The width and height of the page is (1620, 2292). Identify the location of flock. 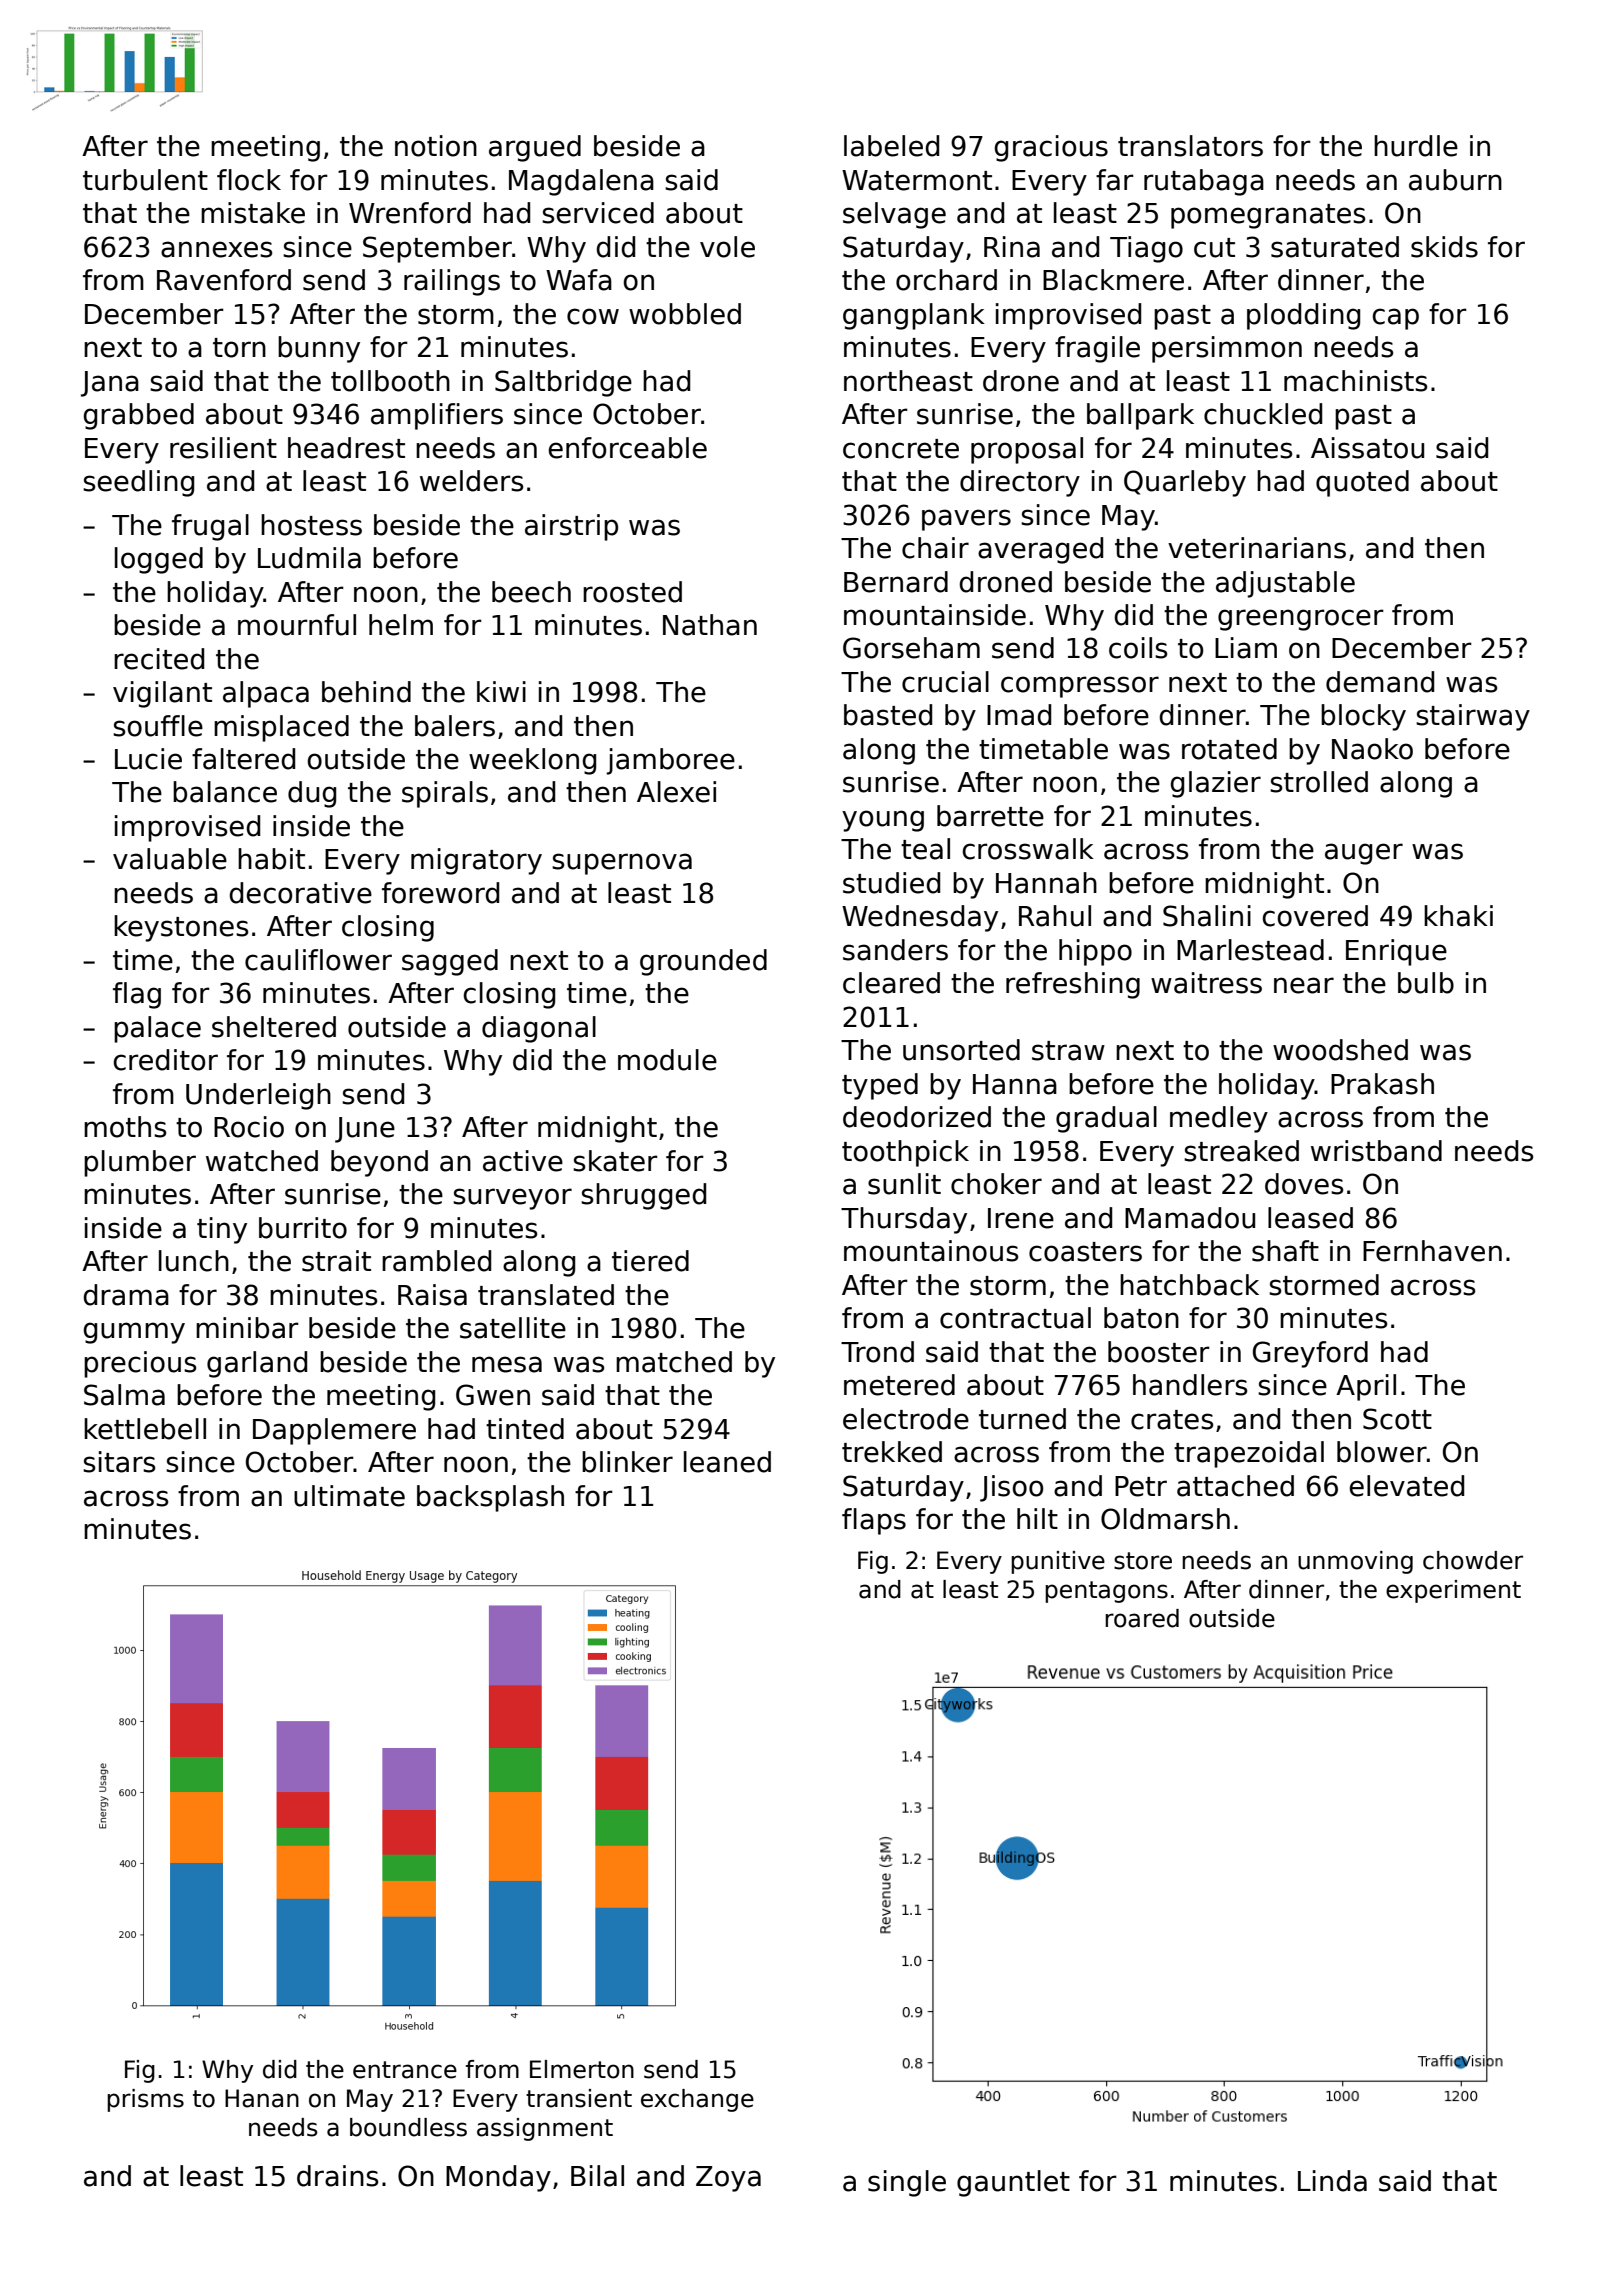
(249, 180).
